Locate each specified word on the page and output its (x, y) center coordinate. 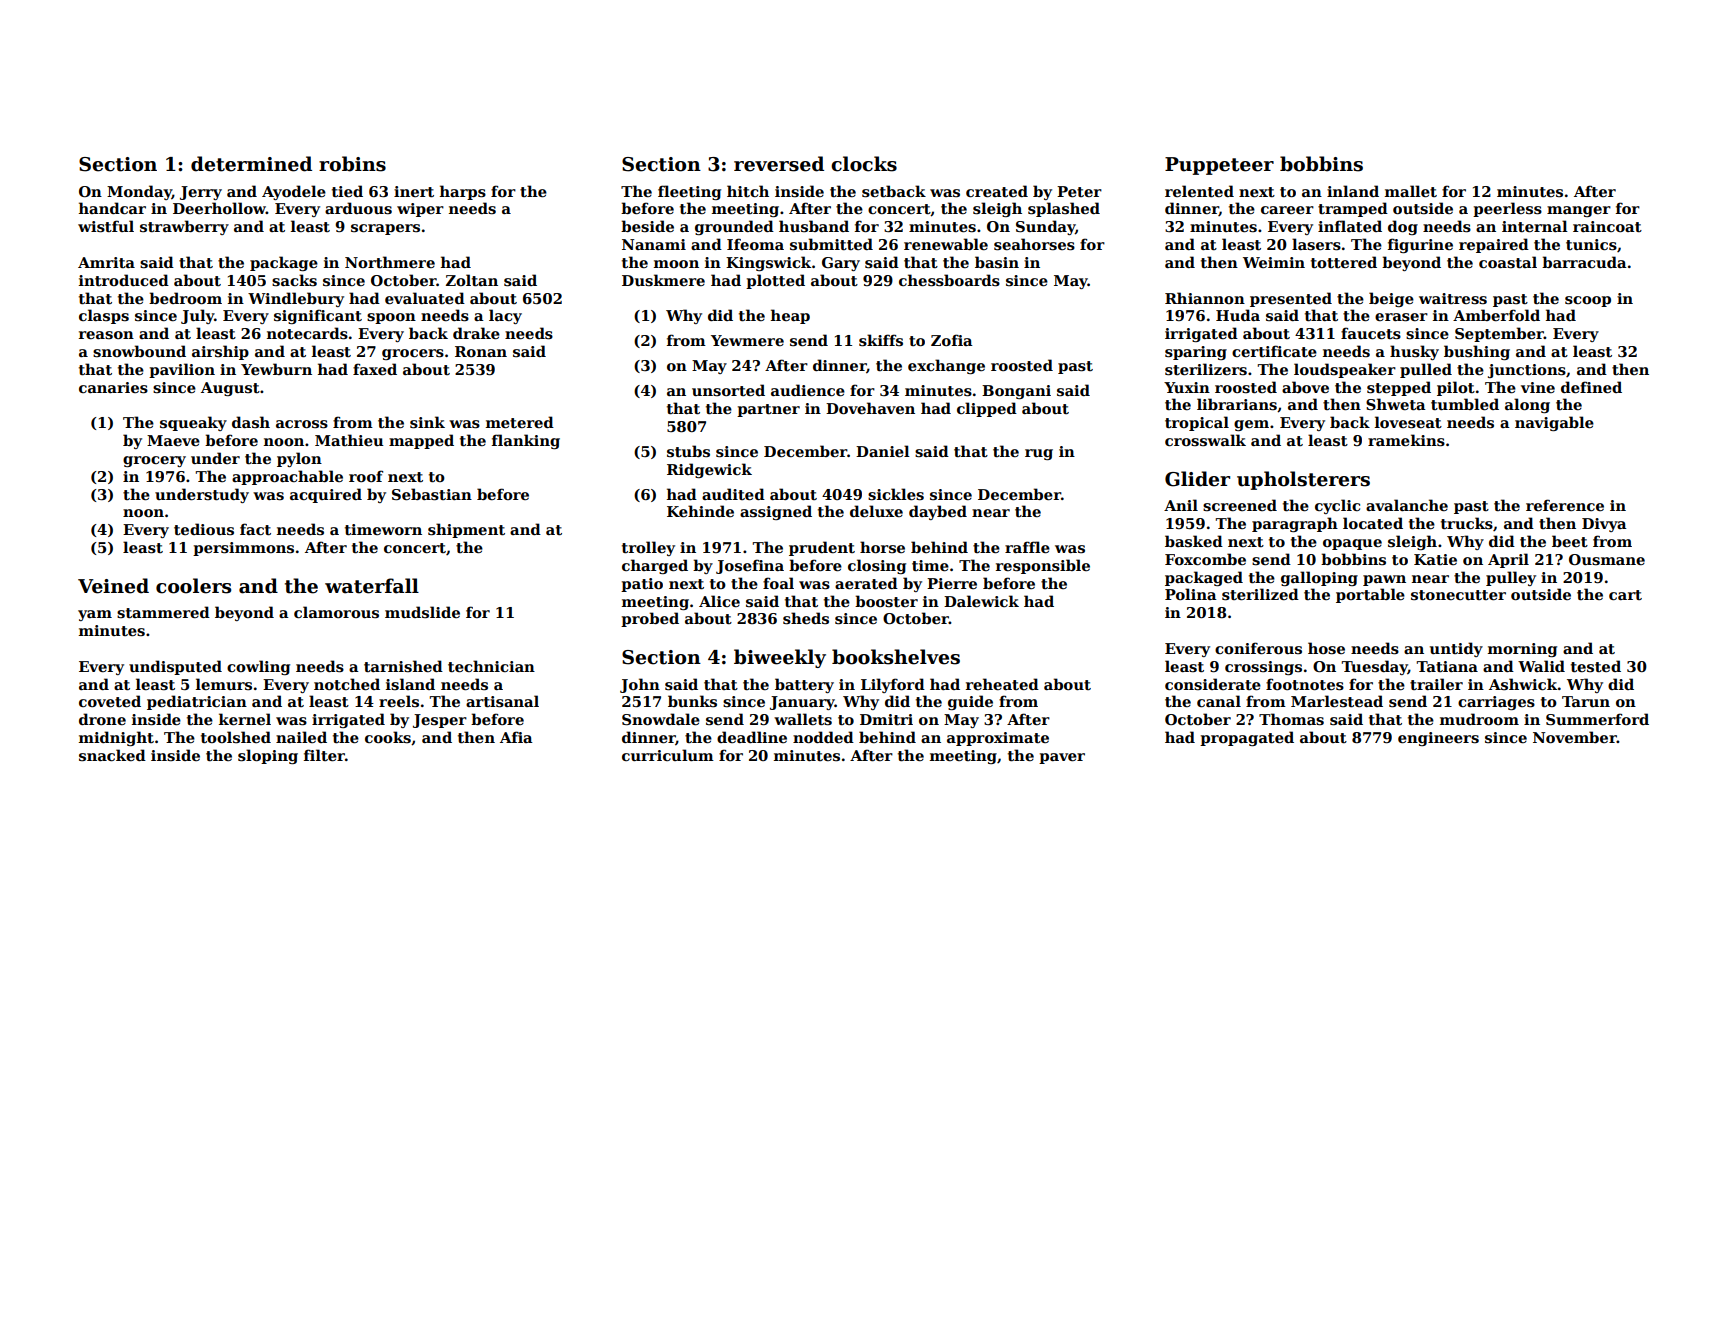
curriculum (668, 755)
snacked (112, 755)
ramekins (1406, 440)
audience (808, 390)
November (1575, 737)
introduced (124, 280)
